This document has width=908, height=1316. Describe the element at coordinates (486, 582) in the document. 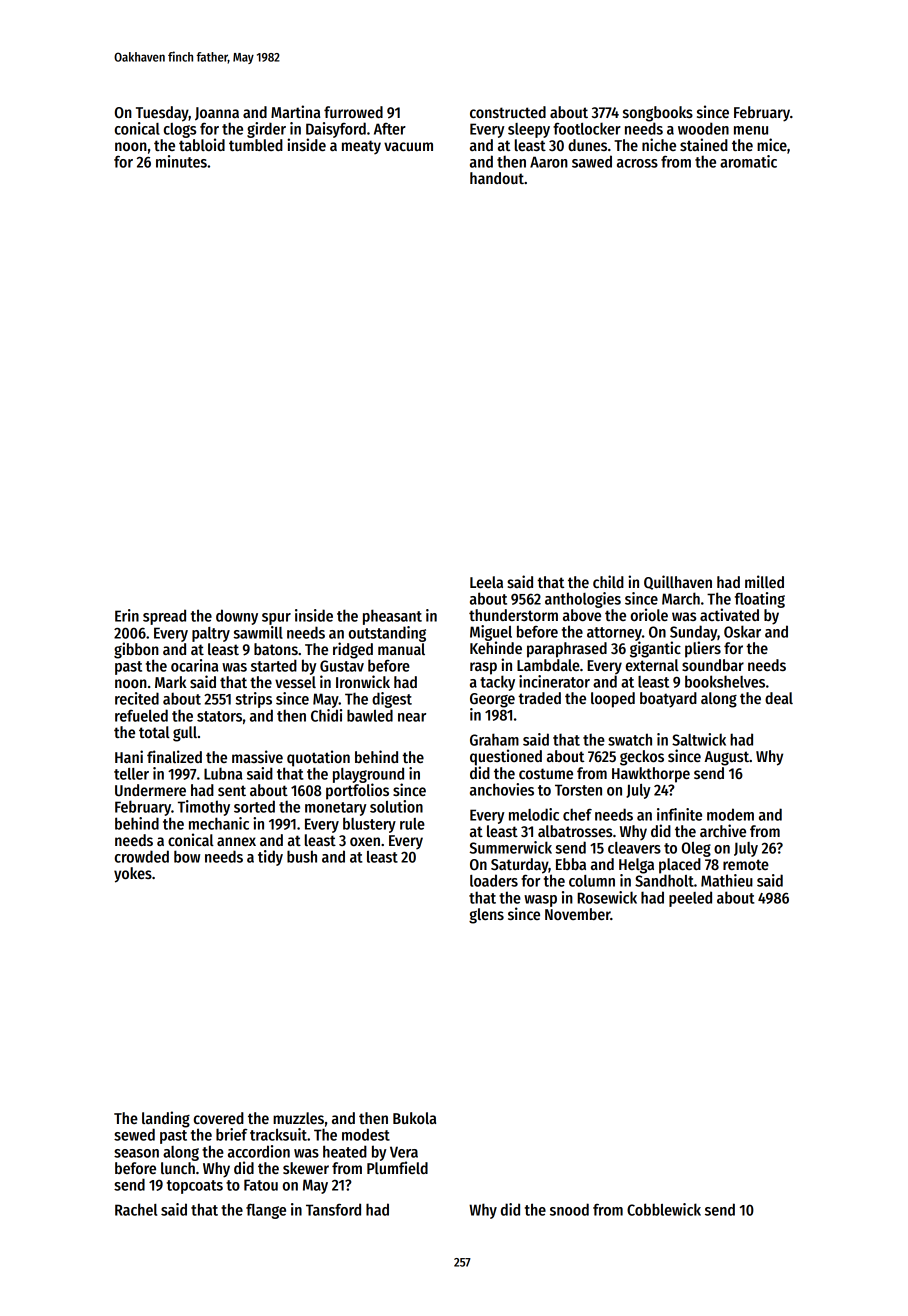

I see `Leela` at that location.
